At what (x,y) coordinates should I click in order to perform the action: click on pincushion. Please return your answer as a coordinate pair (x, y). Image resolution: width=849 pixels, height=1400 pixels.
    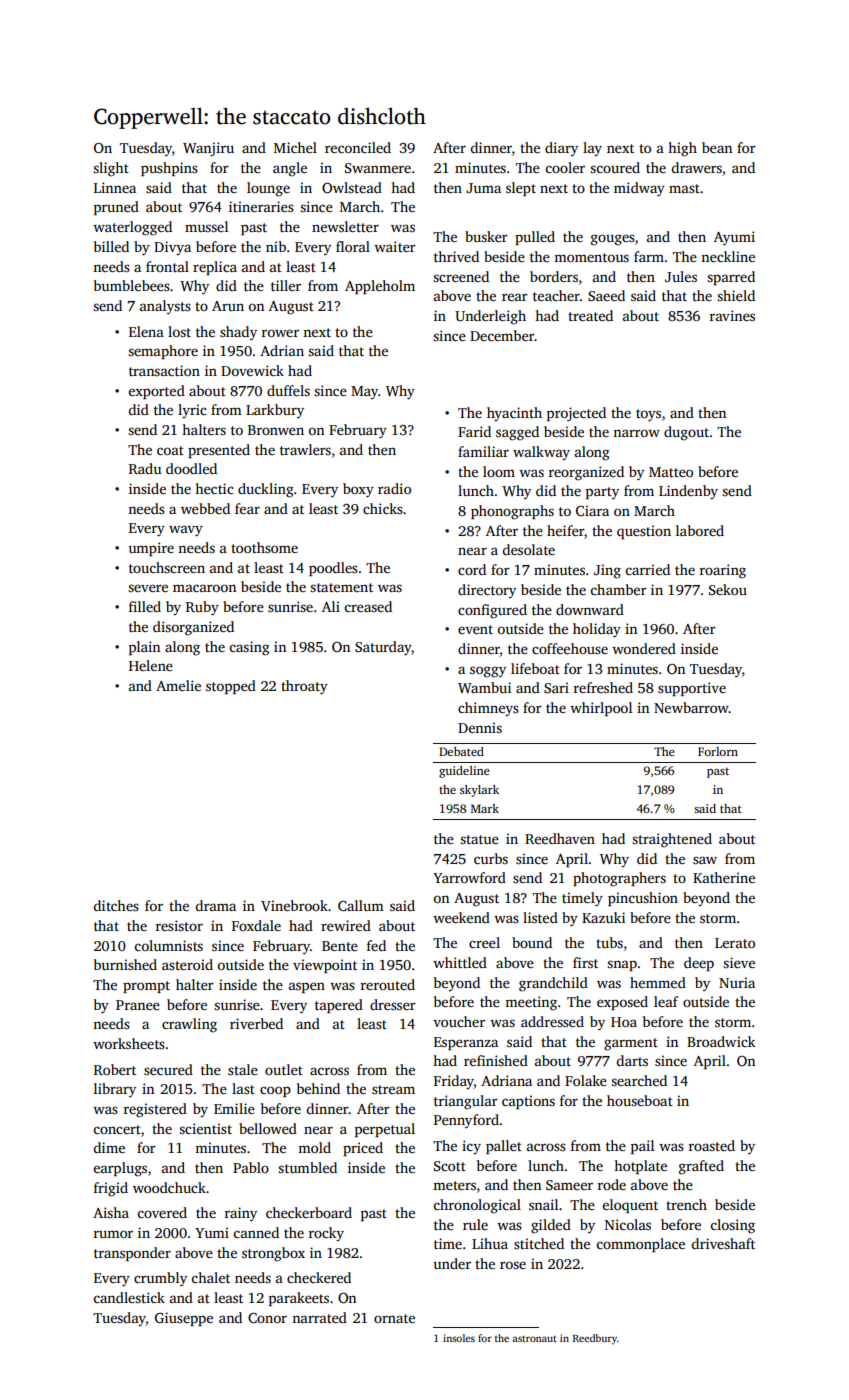
    Looking at the image, I should click on (643, 899).
